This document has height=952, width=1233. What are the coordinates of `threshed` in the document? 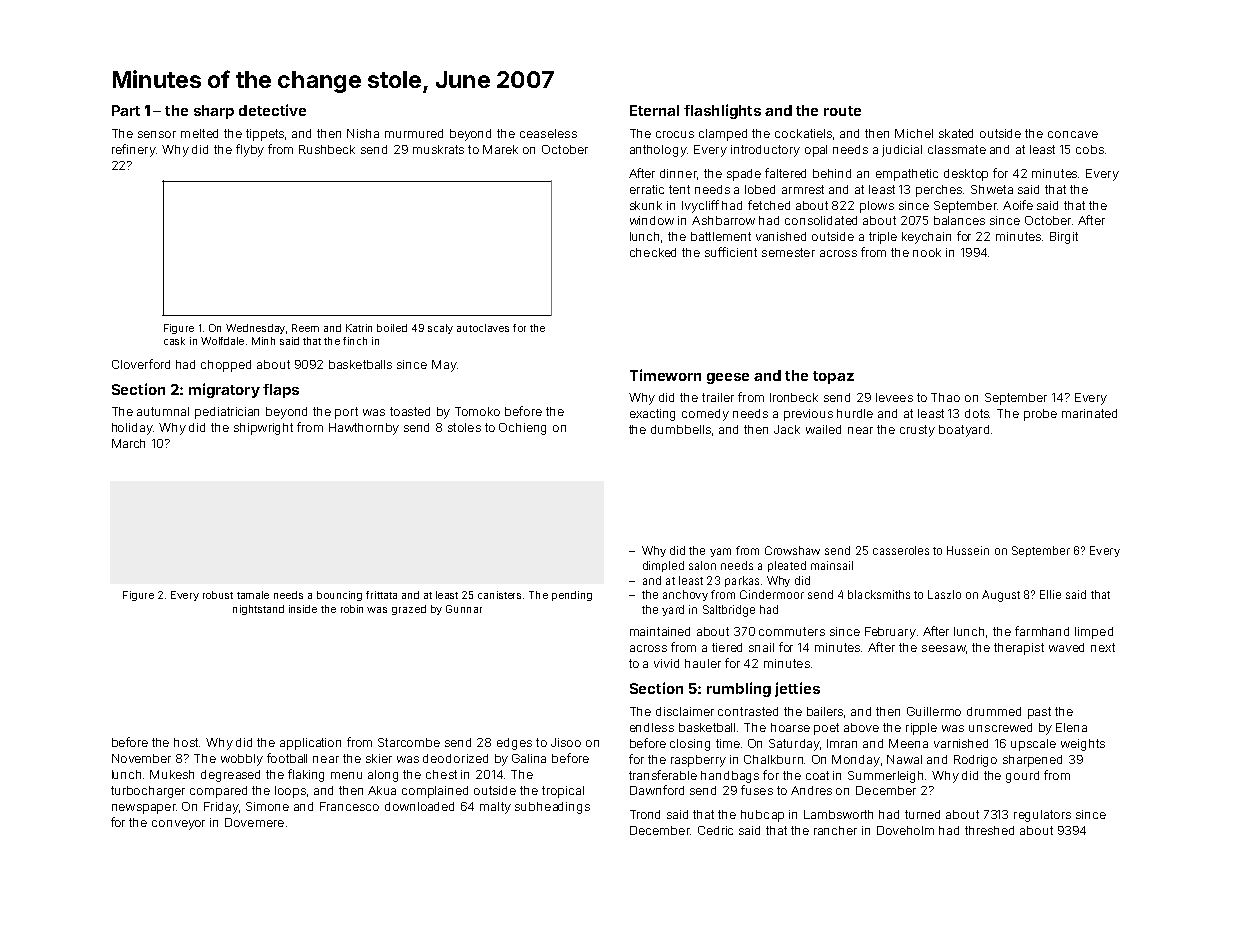 It's located at (989, 830).
